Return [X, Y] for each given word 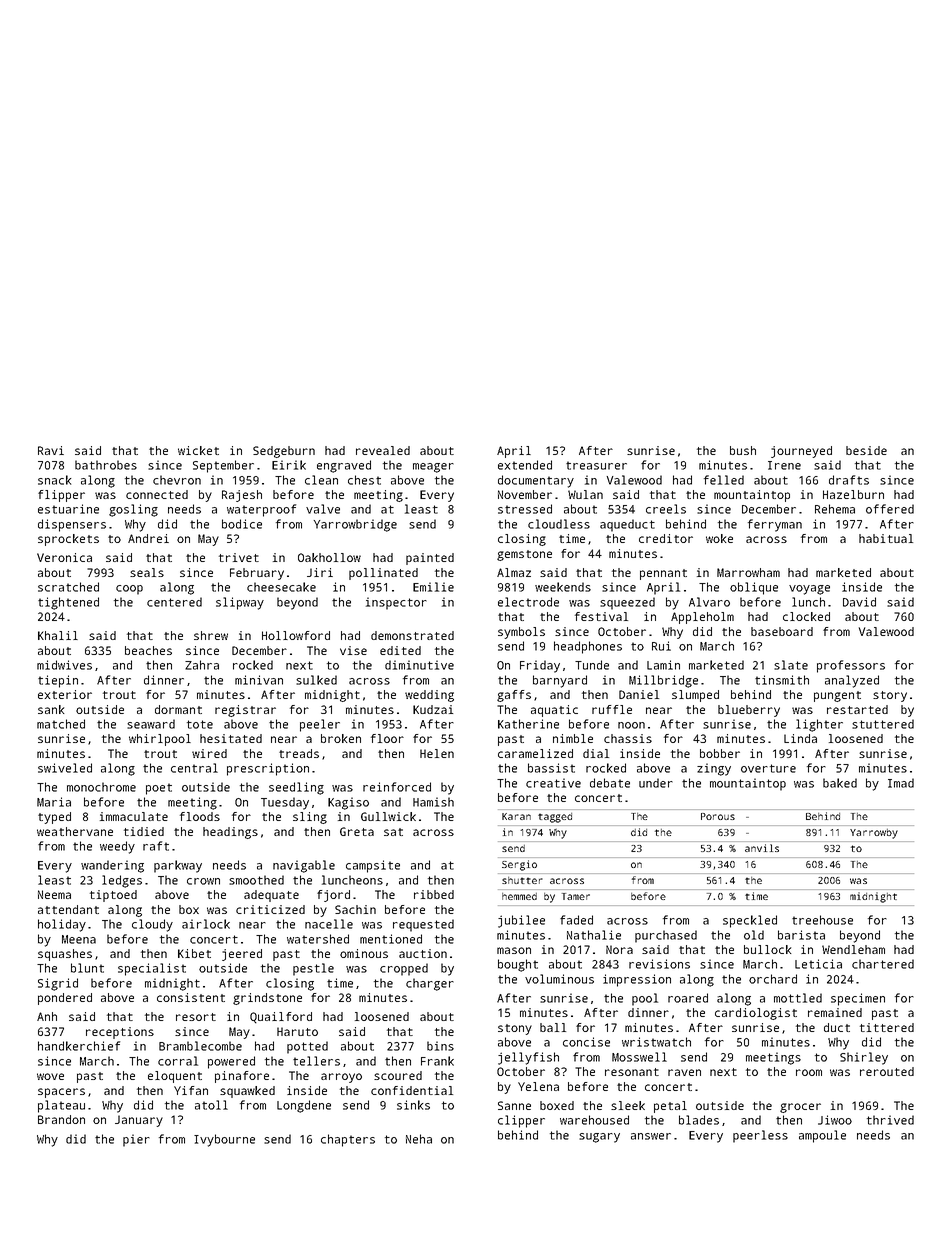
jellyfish [528, 1058]
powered [231, 1062]
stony [515, 1029]
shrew [211, 635]
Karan [516, 816]
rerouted [887, 1071]
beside [866, 450]
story [890, 696]
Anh [47, 1016]
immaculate [134, 816]
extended [525, 465]
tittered [887, 1027]
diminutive [419, 665]
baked [840, 783]
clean [321, 480]
